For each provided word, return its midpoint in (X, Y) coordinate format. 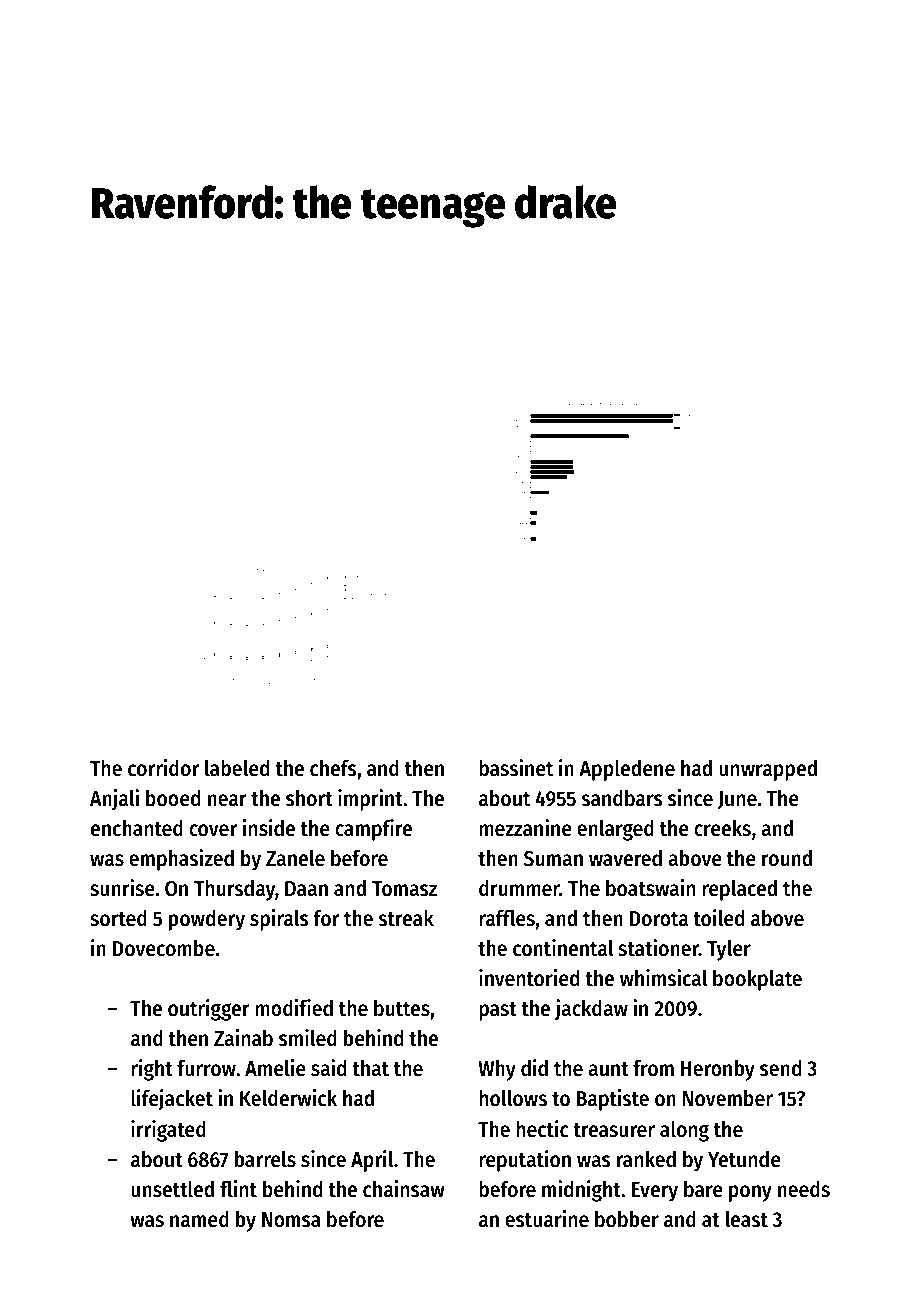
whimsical (663, 978)
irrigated (168, 1131)
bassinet (516, 768)
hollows (513, 1098)
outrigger (209, 1010)
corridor (163, 768)
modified (294, 1008)
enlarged (615, 830)
